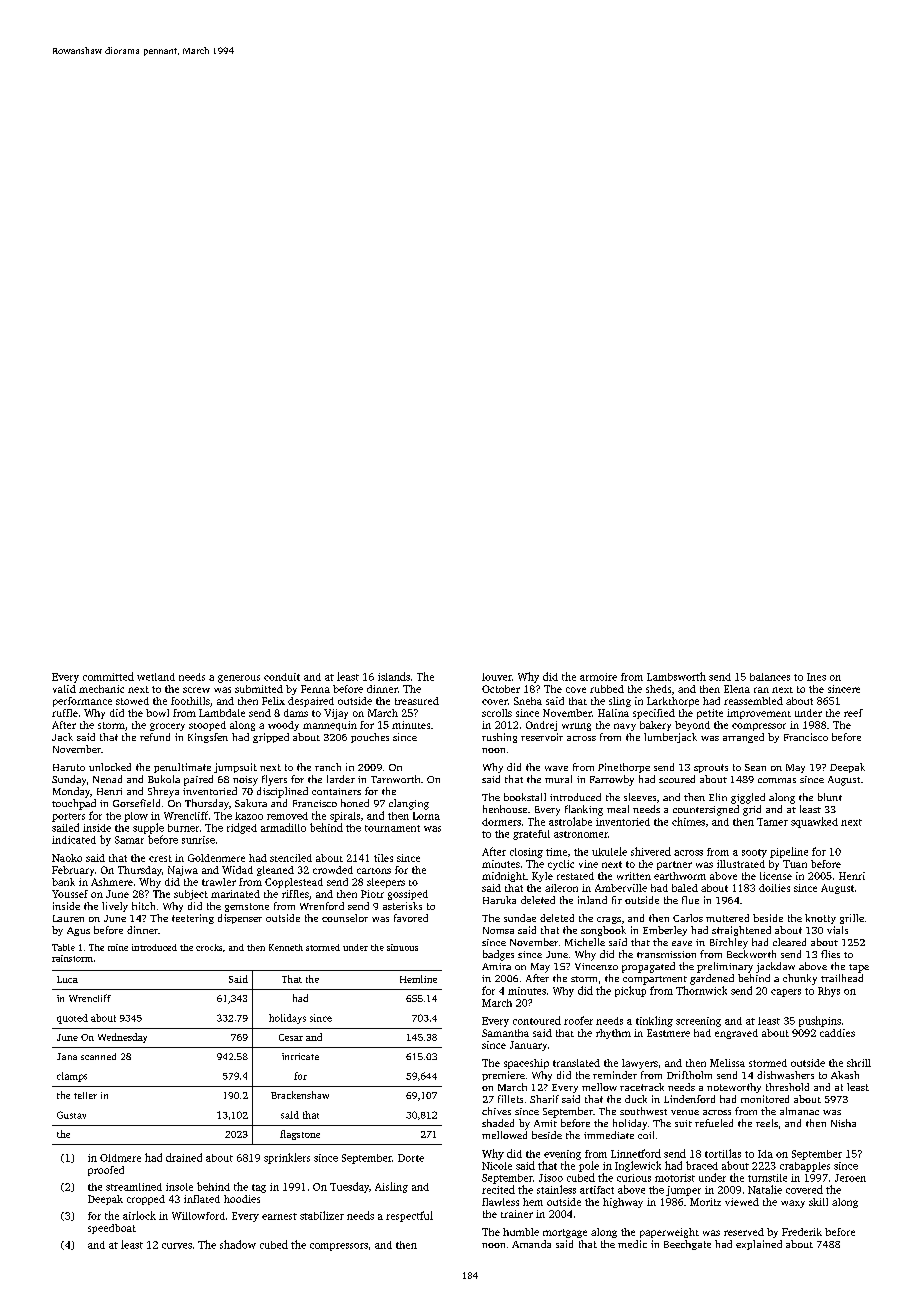 This page has width=924, height=1308. What do you see at coordinates (209, 947) in the page?
I see `crocks` at bounding box center [209, 947].
